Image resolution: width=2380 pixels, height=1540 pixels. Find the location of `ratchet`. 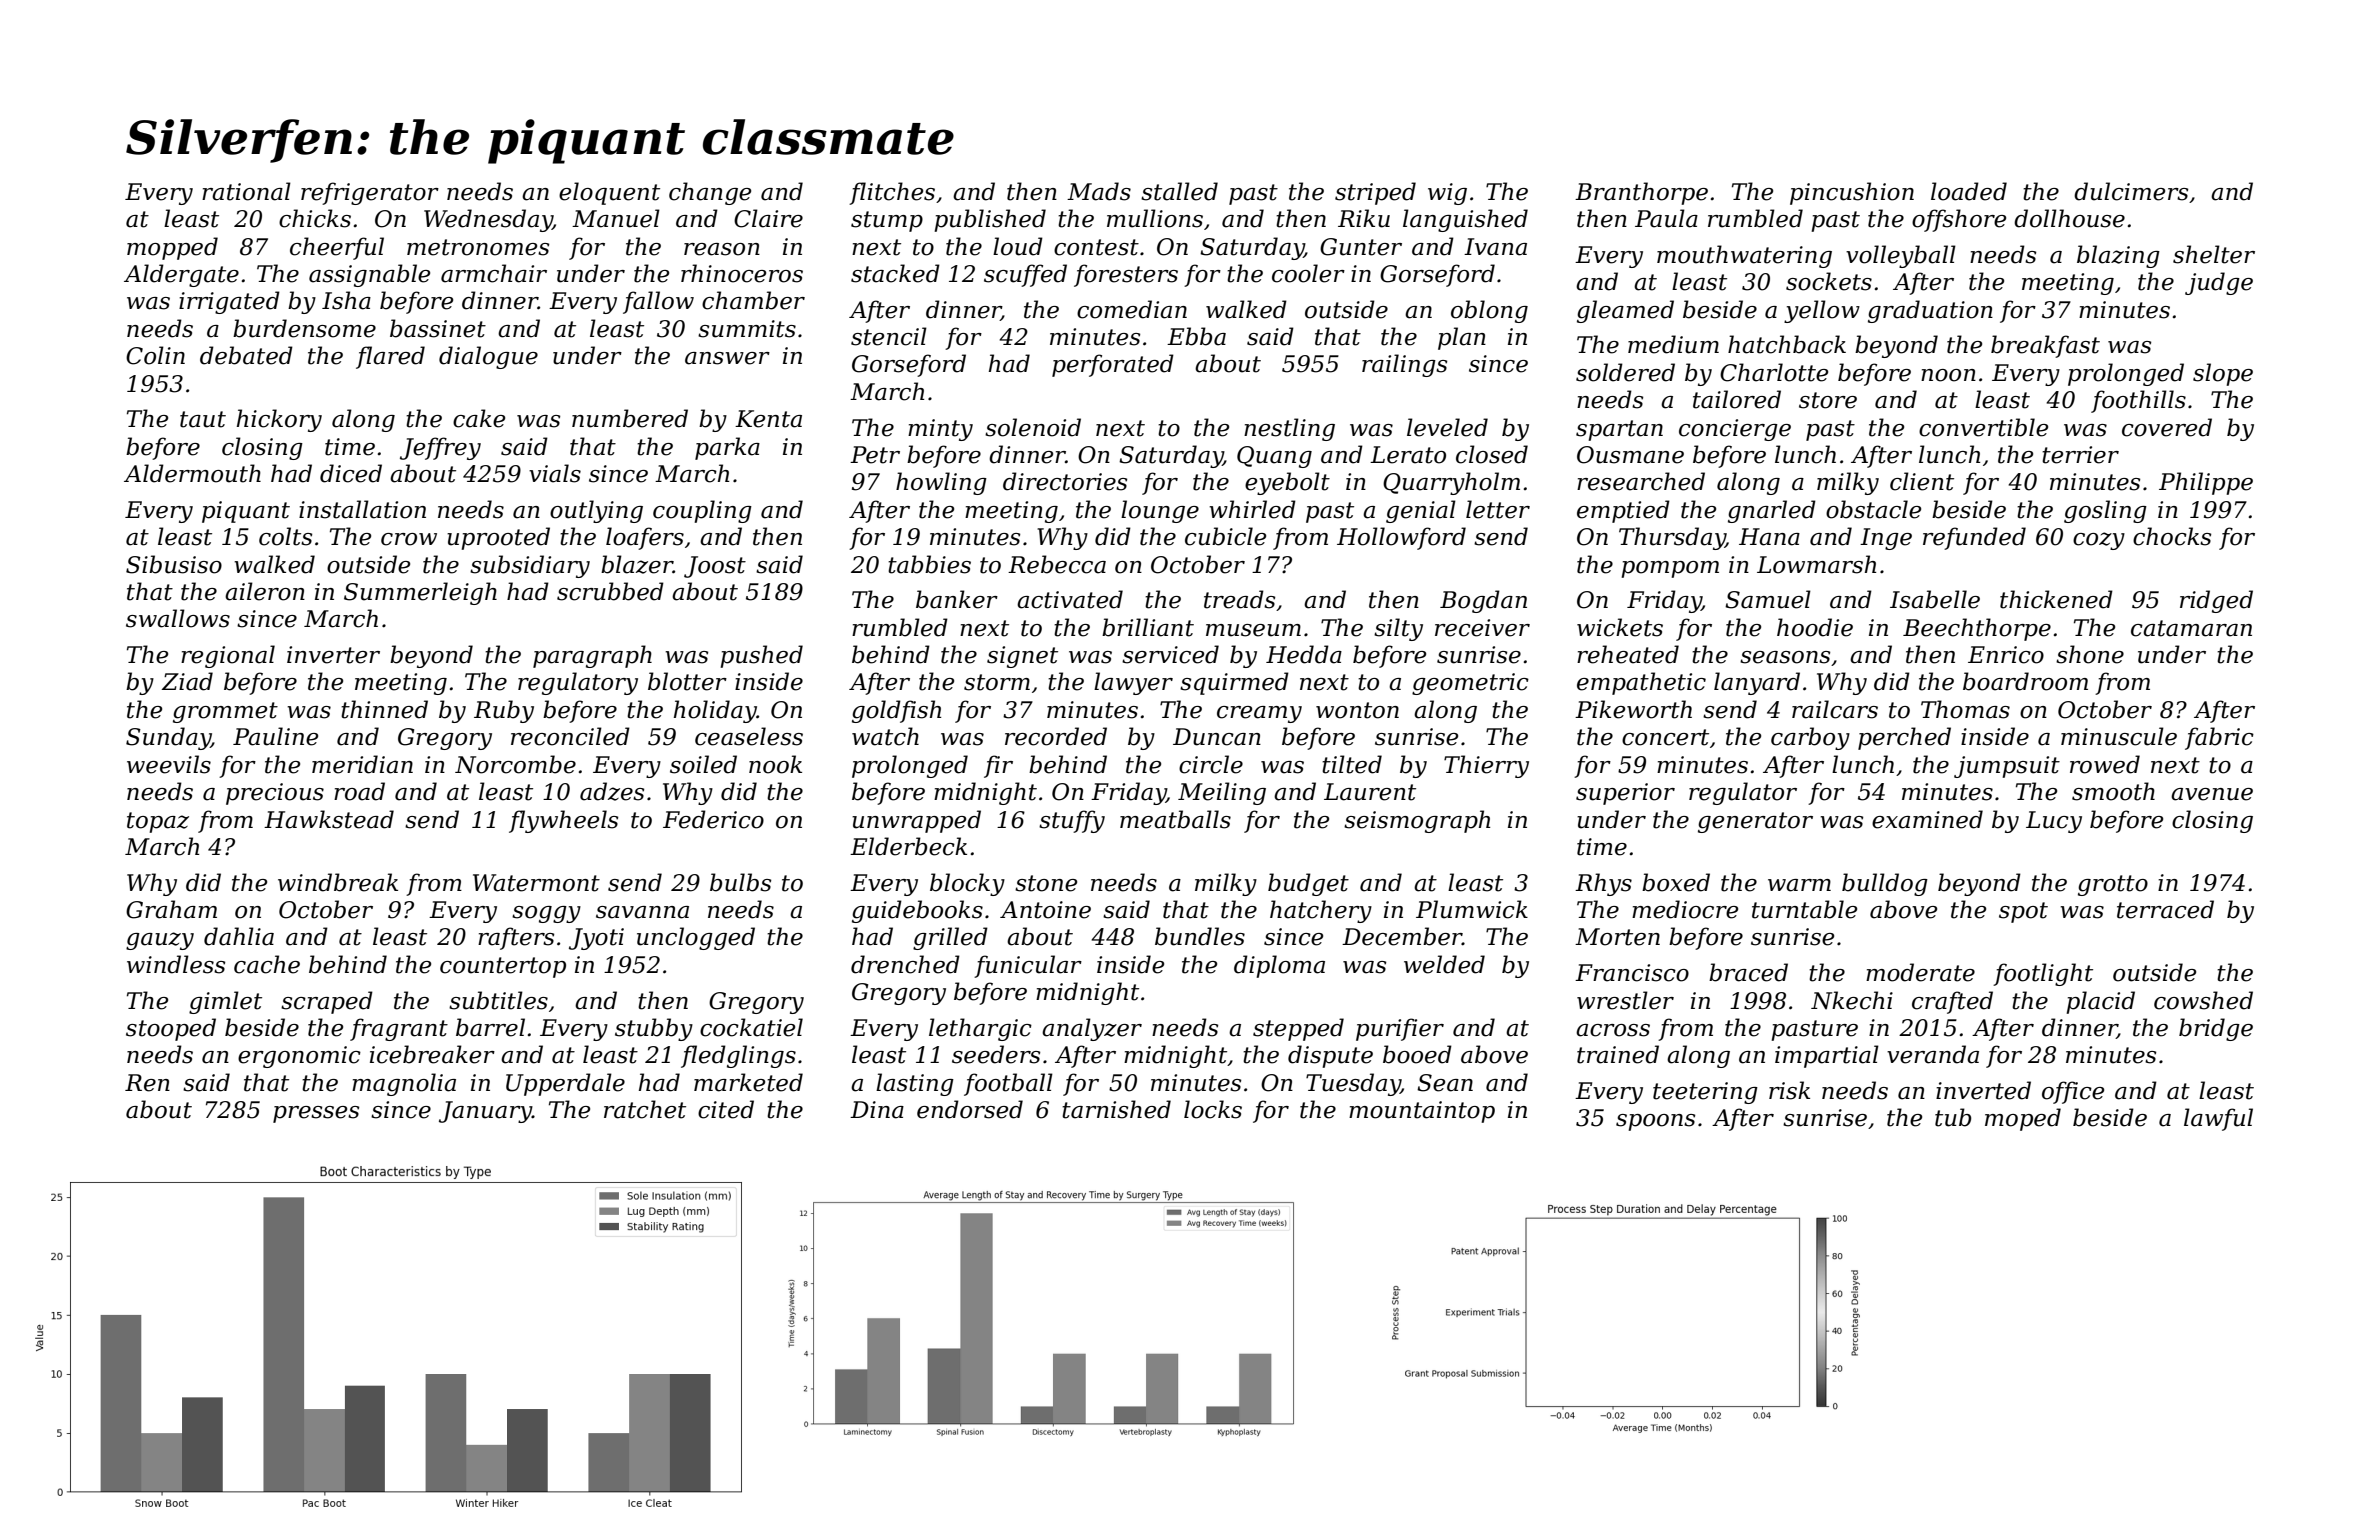

ratchet is located at coordinates (645, 1109).
